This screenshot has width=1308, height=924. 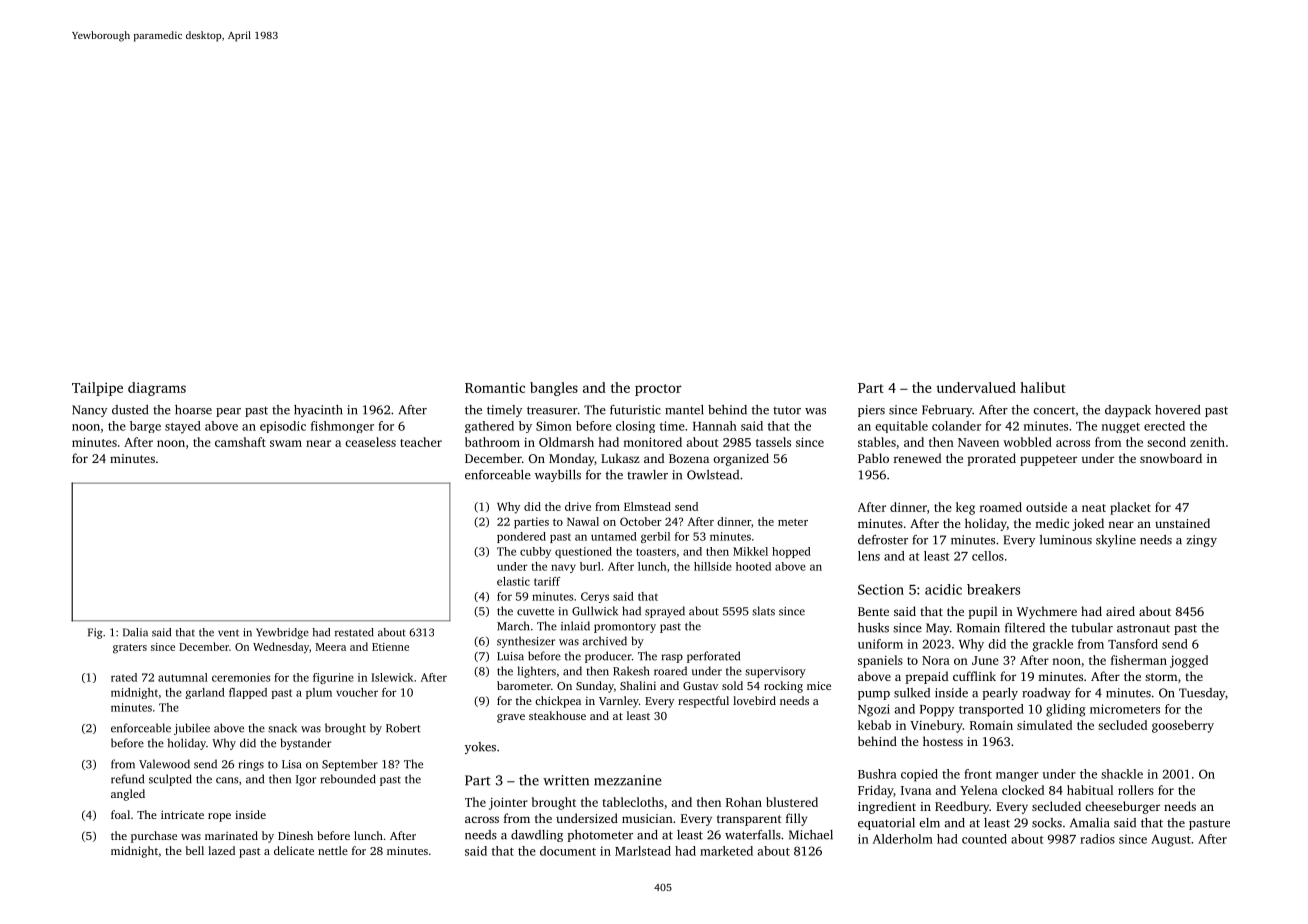 I want to click on Etienne, so click(x=390, y=647).
